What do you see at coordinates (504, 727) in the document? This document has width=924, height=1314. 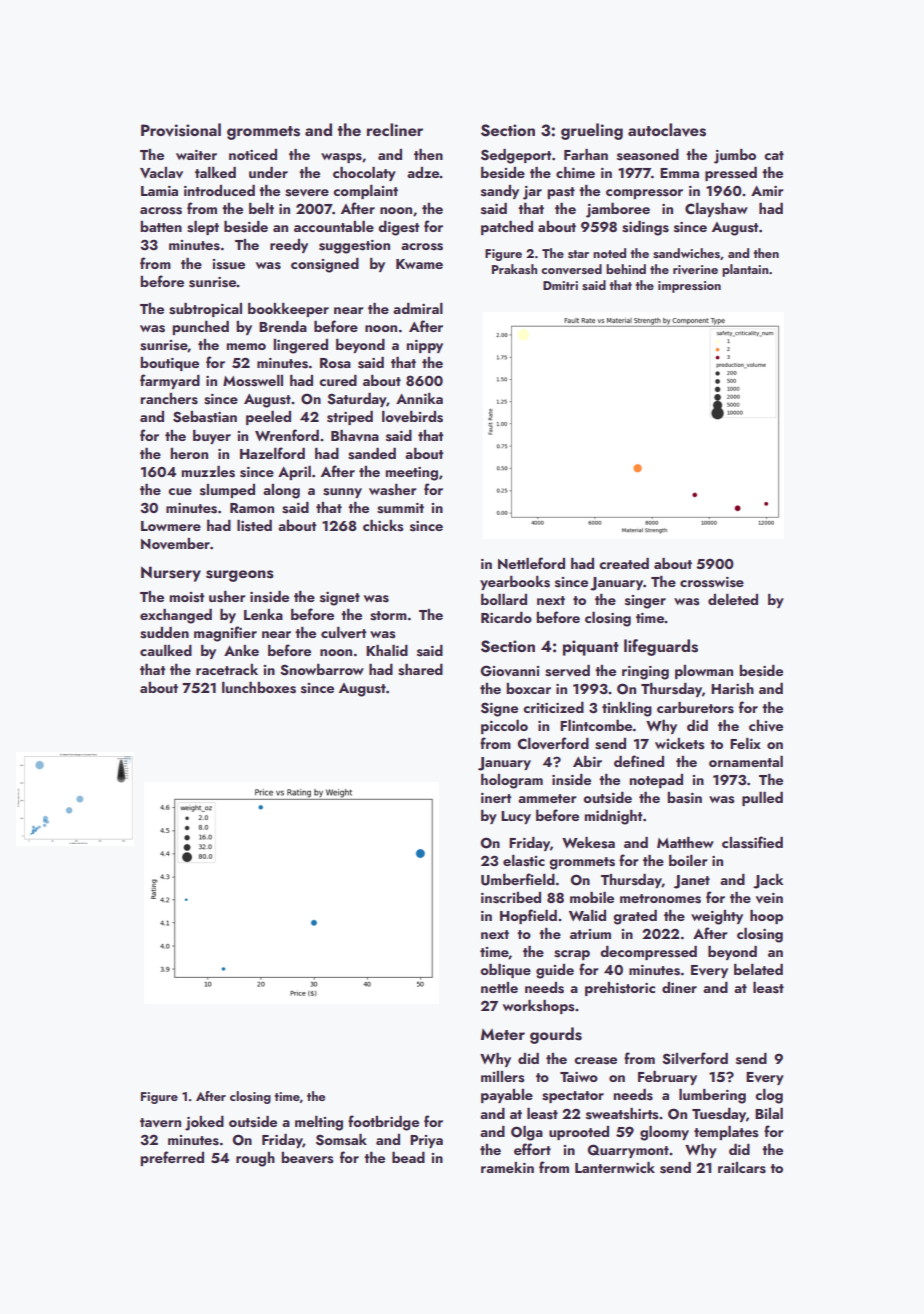 I see `piccolo` at bounding box center [504, 727].
